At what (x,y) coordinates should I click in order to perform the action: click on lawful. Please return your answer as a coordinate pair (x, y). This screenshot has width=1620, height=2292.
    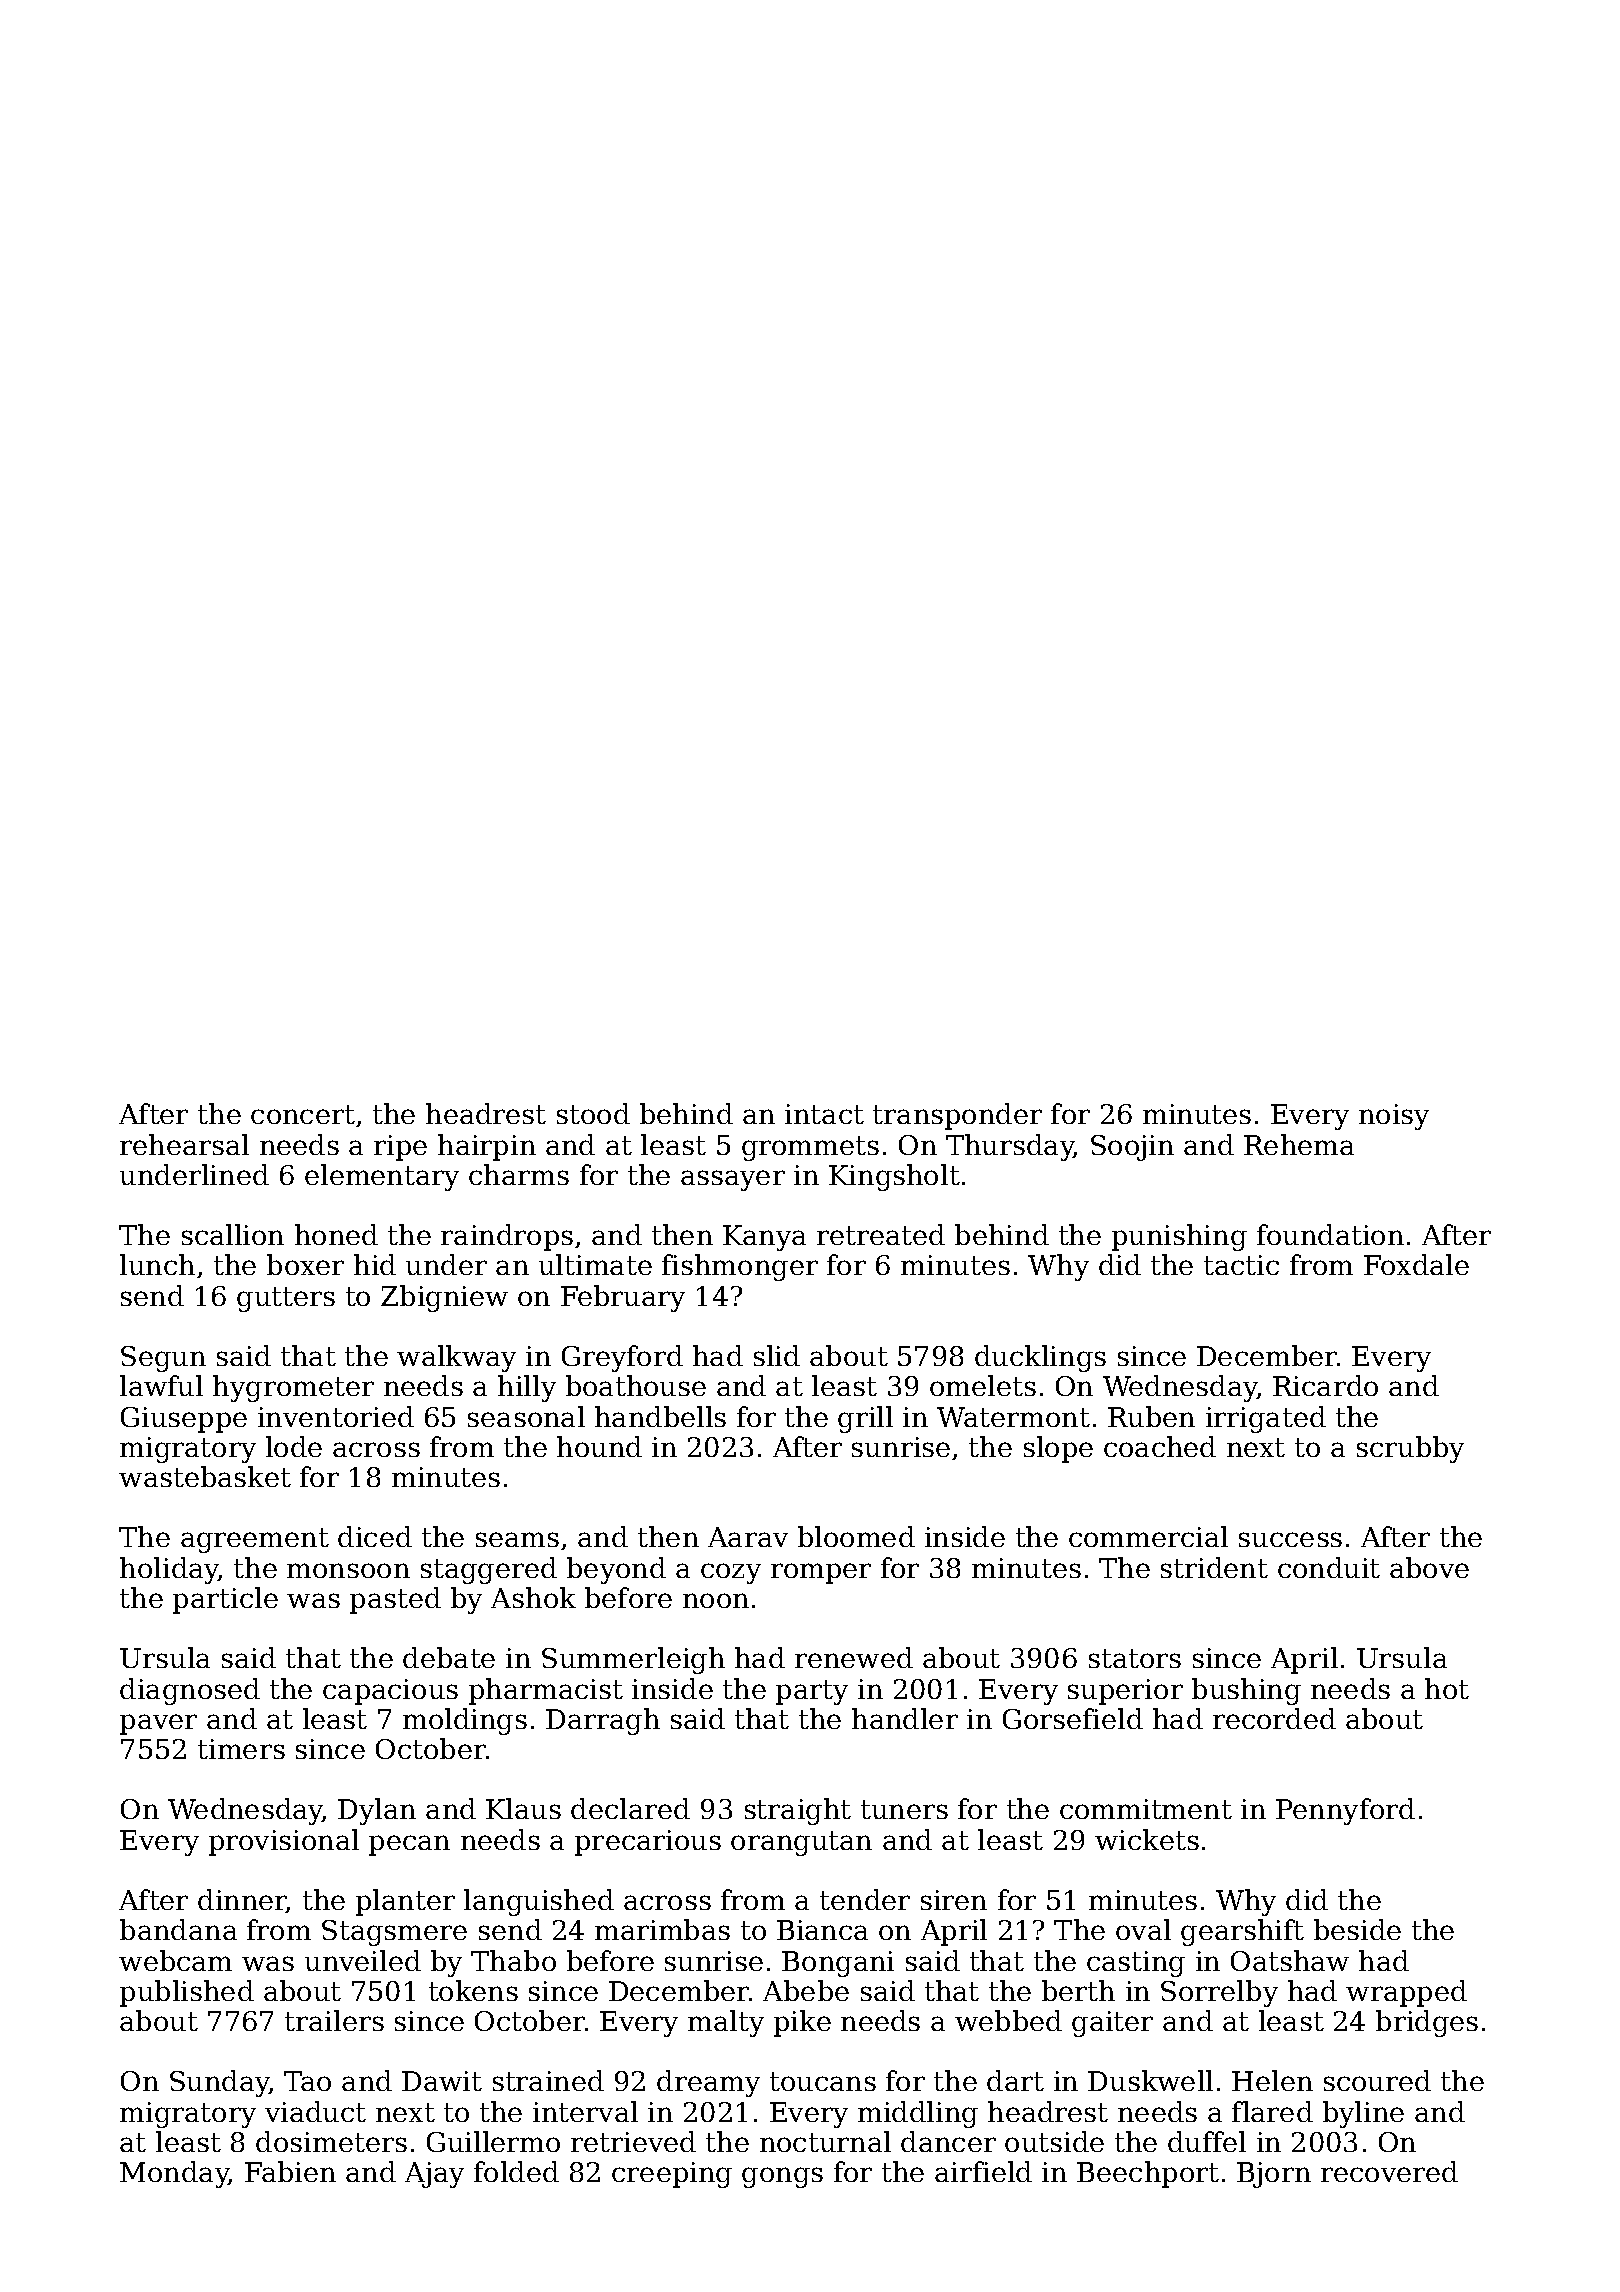
    Looking at the image, I should click on (161, 1385).
